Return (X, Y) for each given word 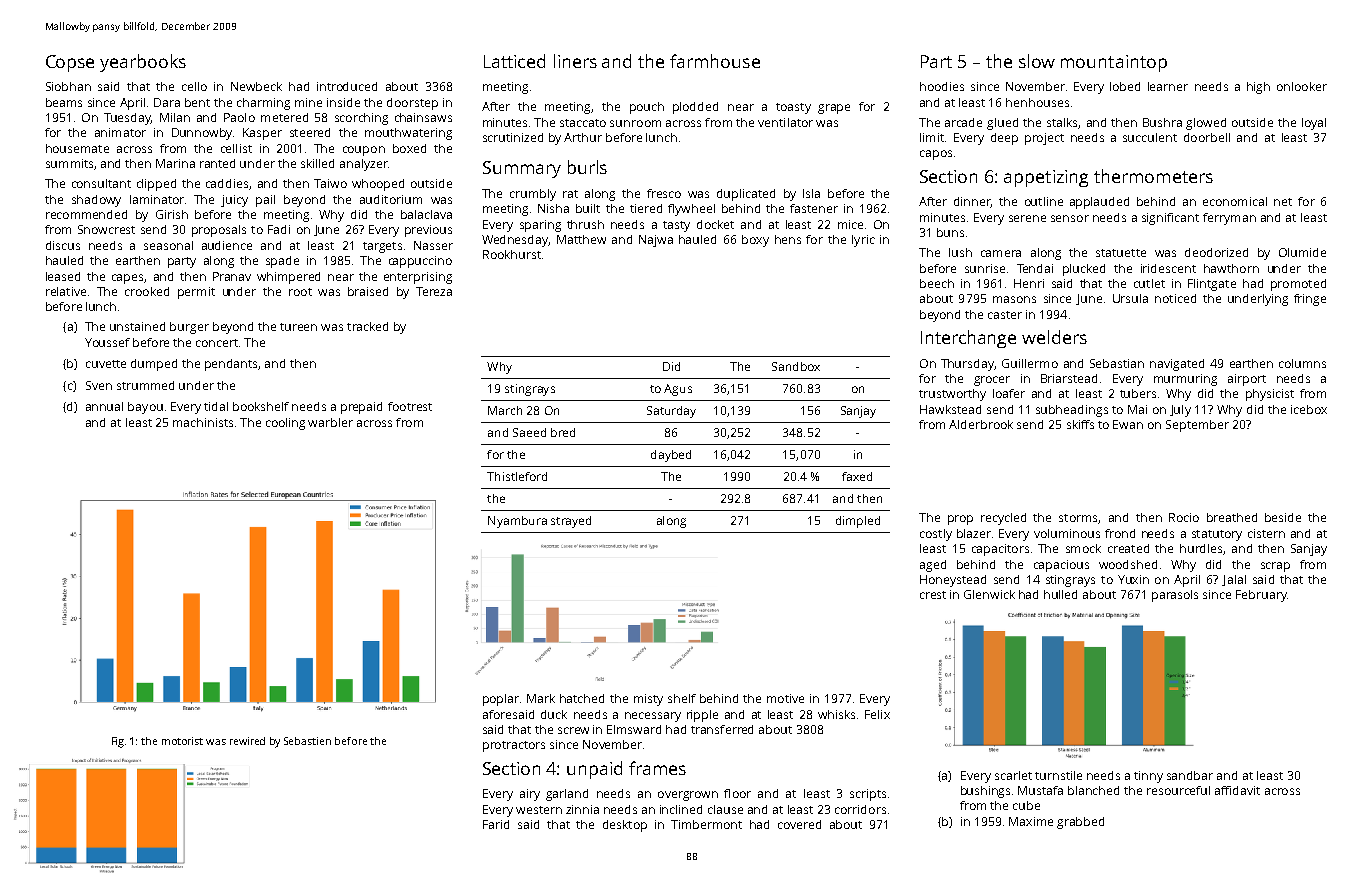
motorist (182, 741)
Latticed (514, 61)
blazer (974, 533)
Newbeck (256, 86)
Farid (496, 824)
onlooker (1302, 86)
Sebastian (1117, 363)
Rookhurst (512, 254)
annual (104, 406)
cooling (285, 424)
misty (648, 700)
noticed (1175, 298)
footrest (410, 406)
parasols (1175, 596)
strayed (571, 522)
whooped (378, 185)
